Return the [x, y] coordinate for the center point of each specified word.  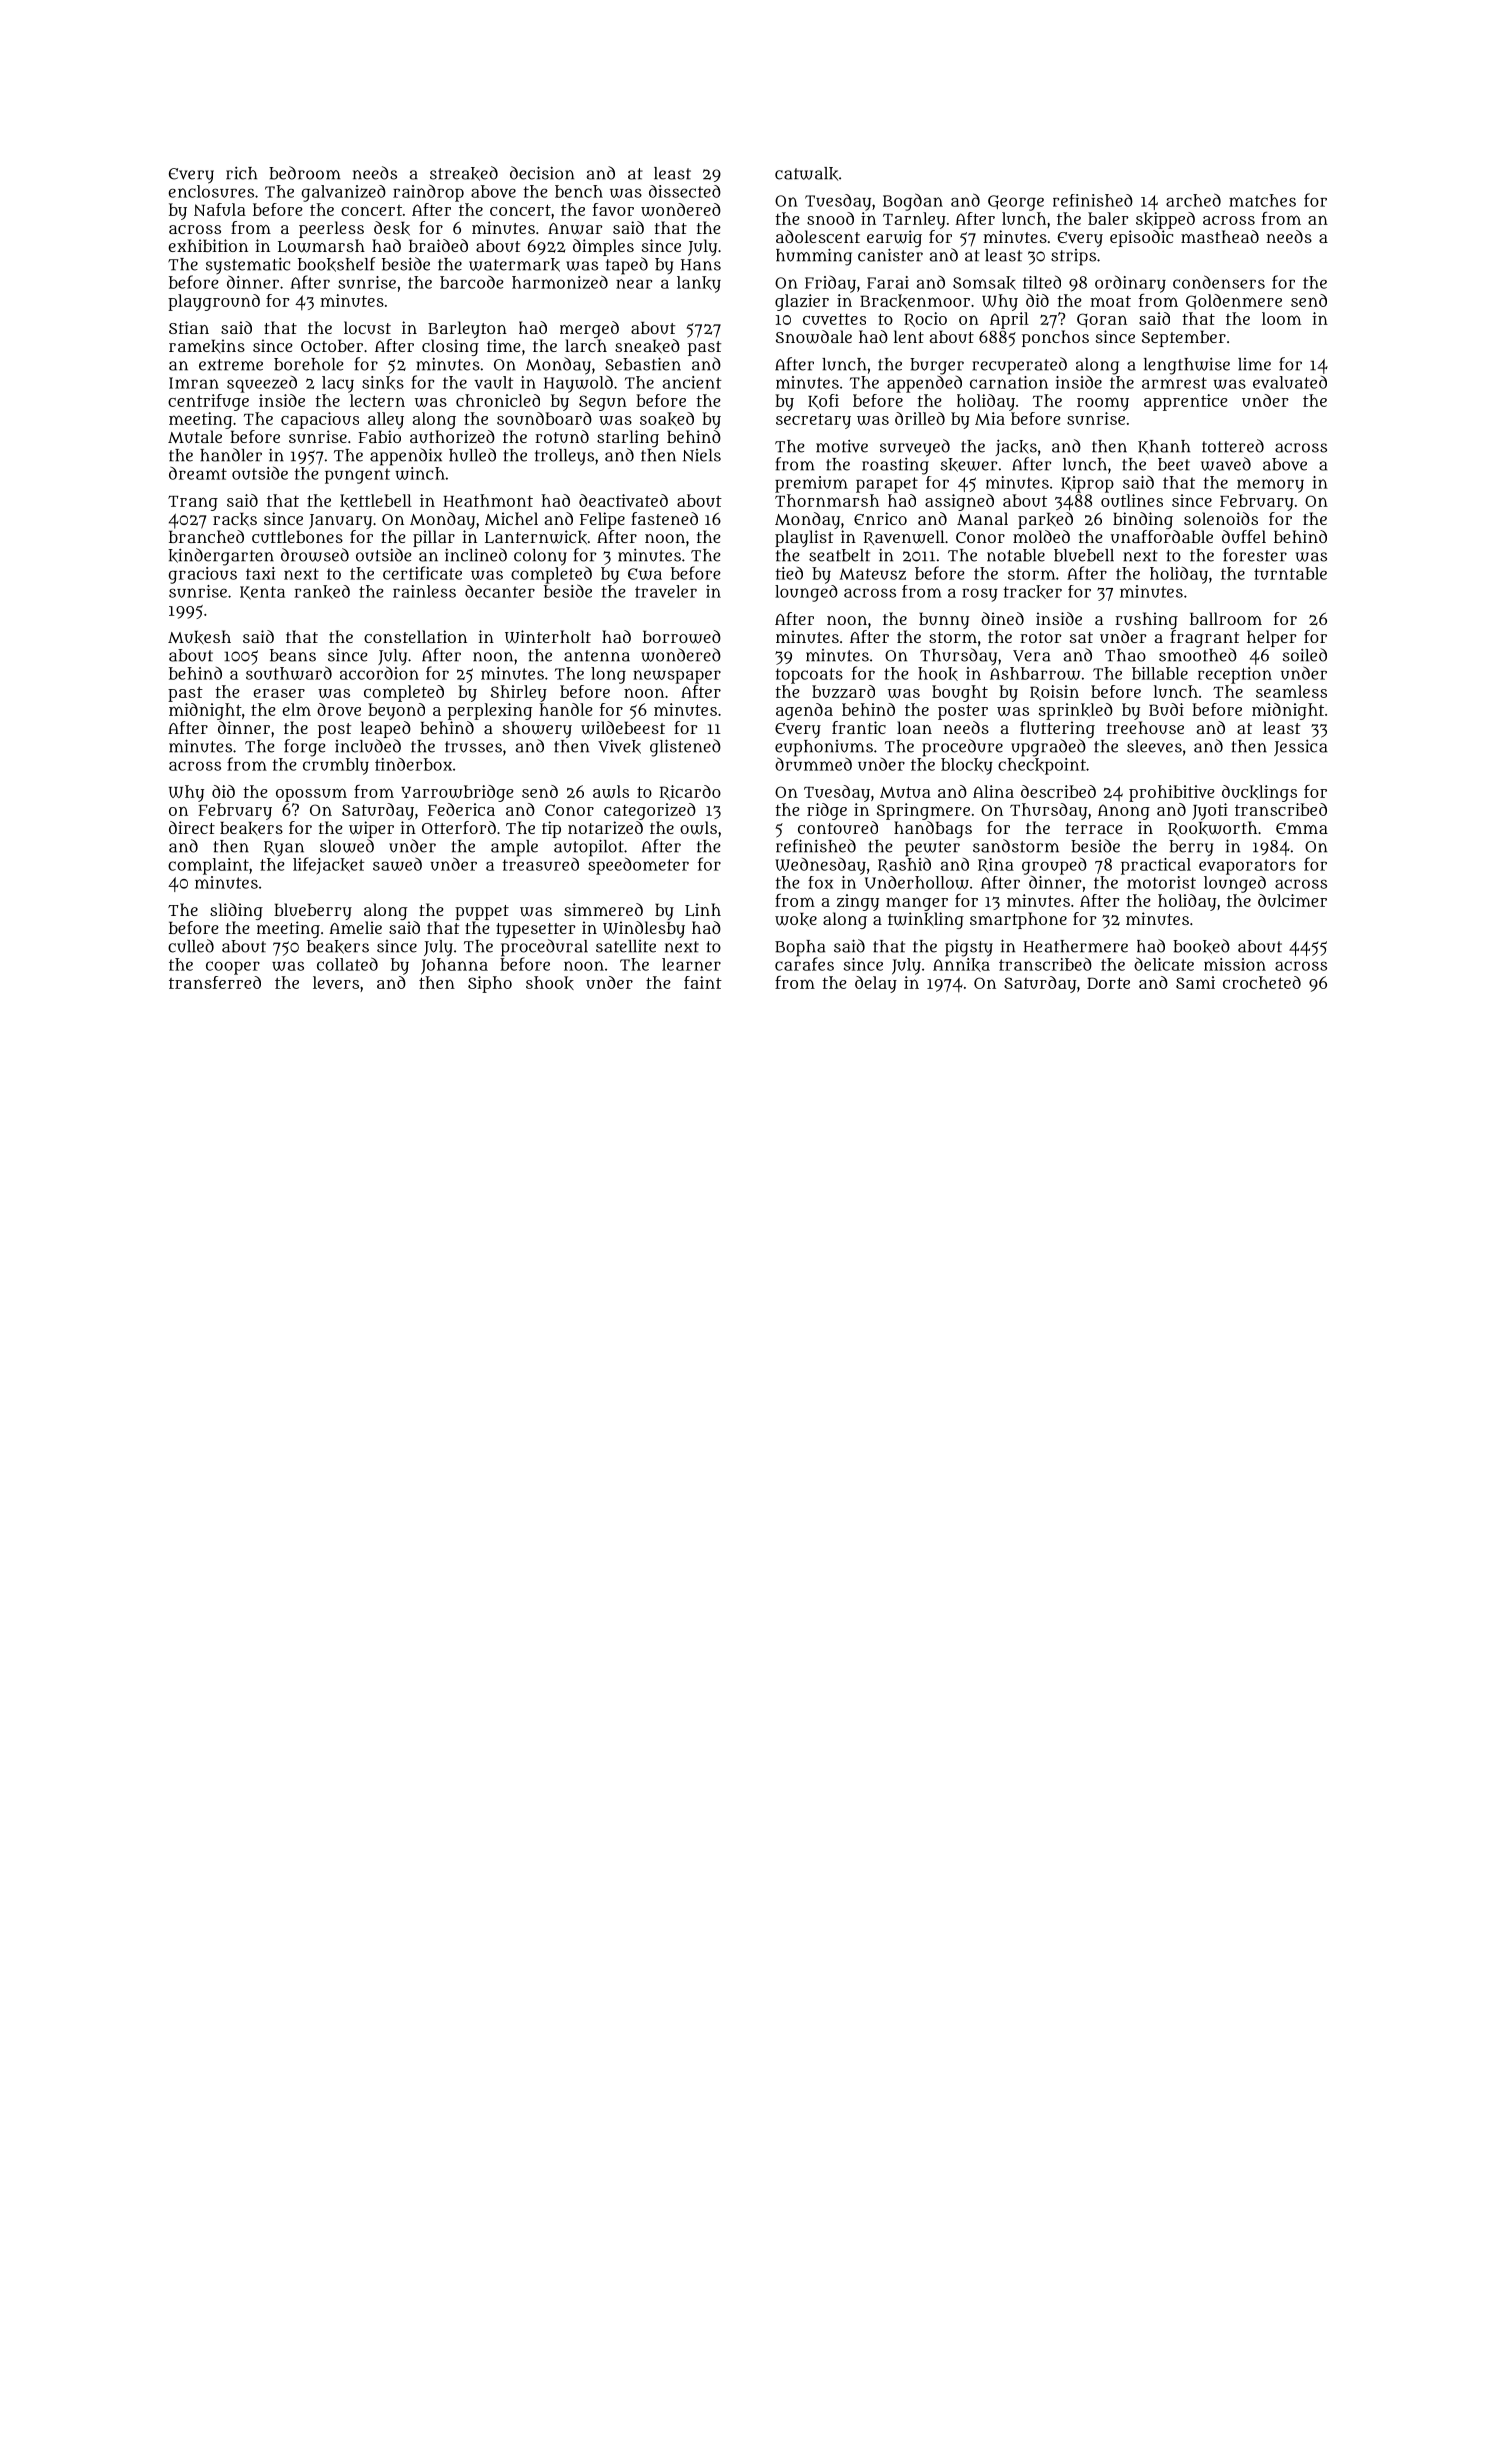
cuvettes [834, 319]
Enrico [880, 518]
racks [235, 519]
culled [191, 946]
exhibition [208, 245]
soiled [1304, 655]
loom [1281, 318]
